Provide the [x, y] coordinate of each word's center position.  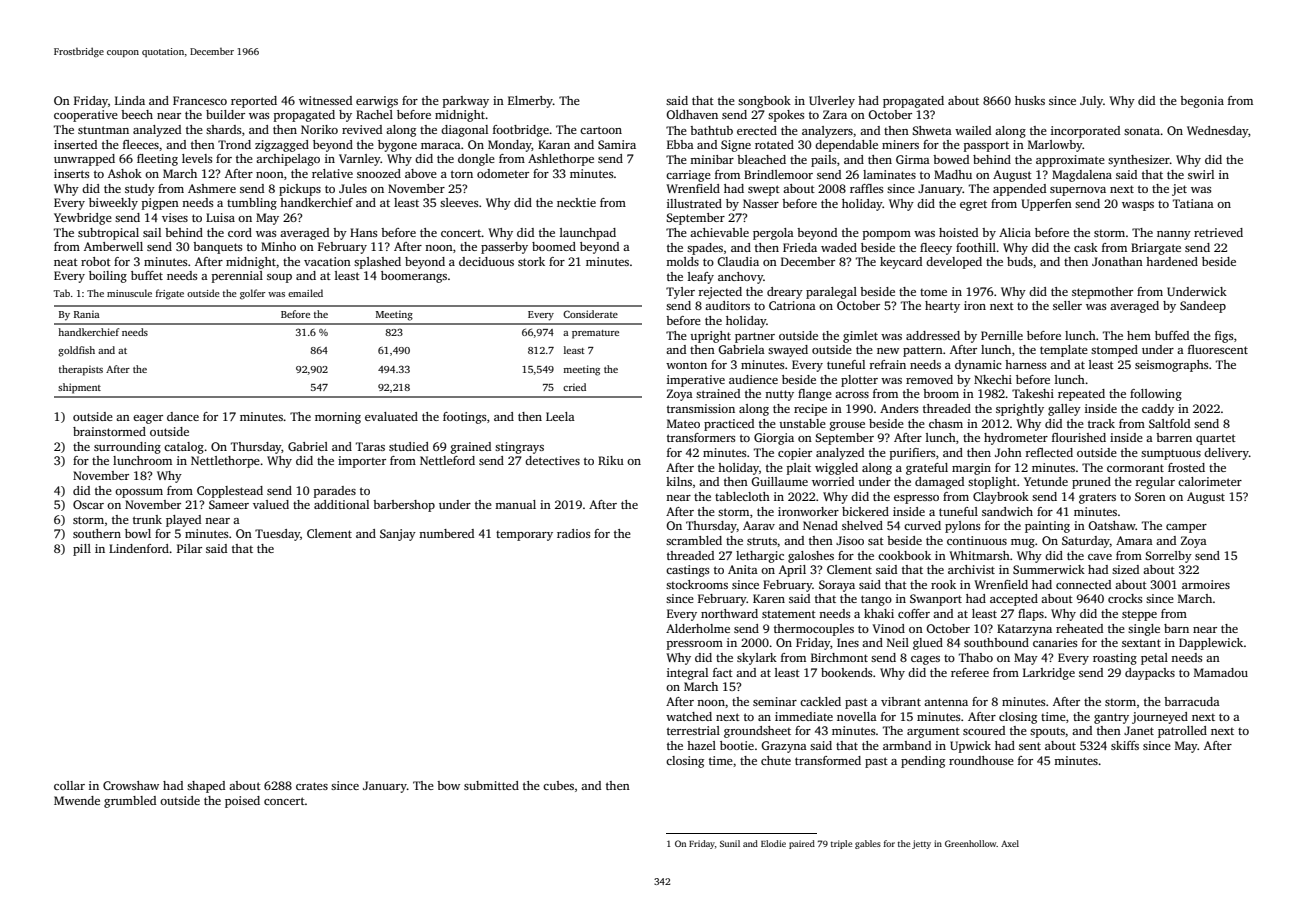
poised [242, 802]
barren [1174, 437]
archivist [971, 569]
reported [254, 102]
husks [1030, 100]
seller [1067, 305]
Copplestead [230, 492]
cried [574, 387]
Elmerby [530, 102]
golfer [252, 294]
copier [795, 454]
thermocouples [814, 630]
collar [69, 785]
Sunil [730, 843]
